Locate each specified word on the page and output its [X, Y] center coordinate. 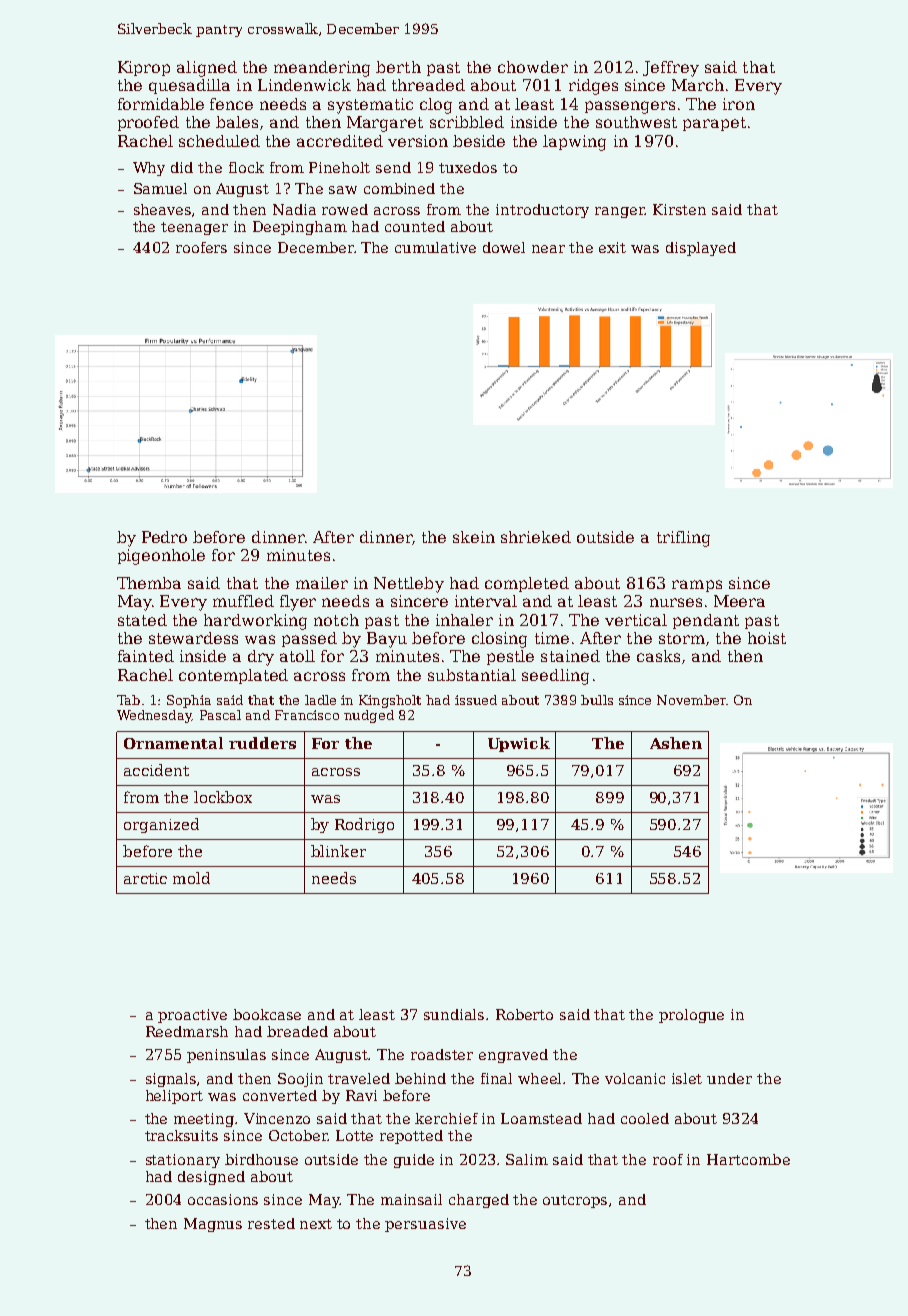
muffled [243, 601]
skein [474, 537]
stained [570, 656]
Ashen [676, 743]
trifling [683, 539]
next [316, 1224]
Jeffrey [671, 69]
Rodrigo [364, 825]
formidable [161, 104]
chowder [533, 67]
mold [191, 878]
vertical [636, 620]
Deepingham [300, 228]
